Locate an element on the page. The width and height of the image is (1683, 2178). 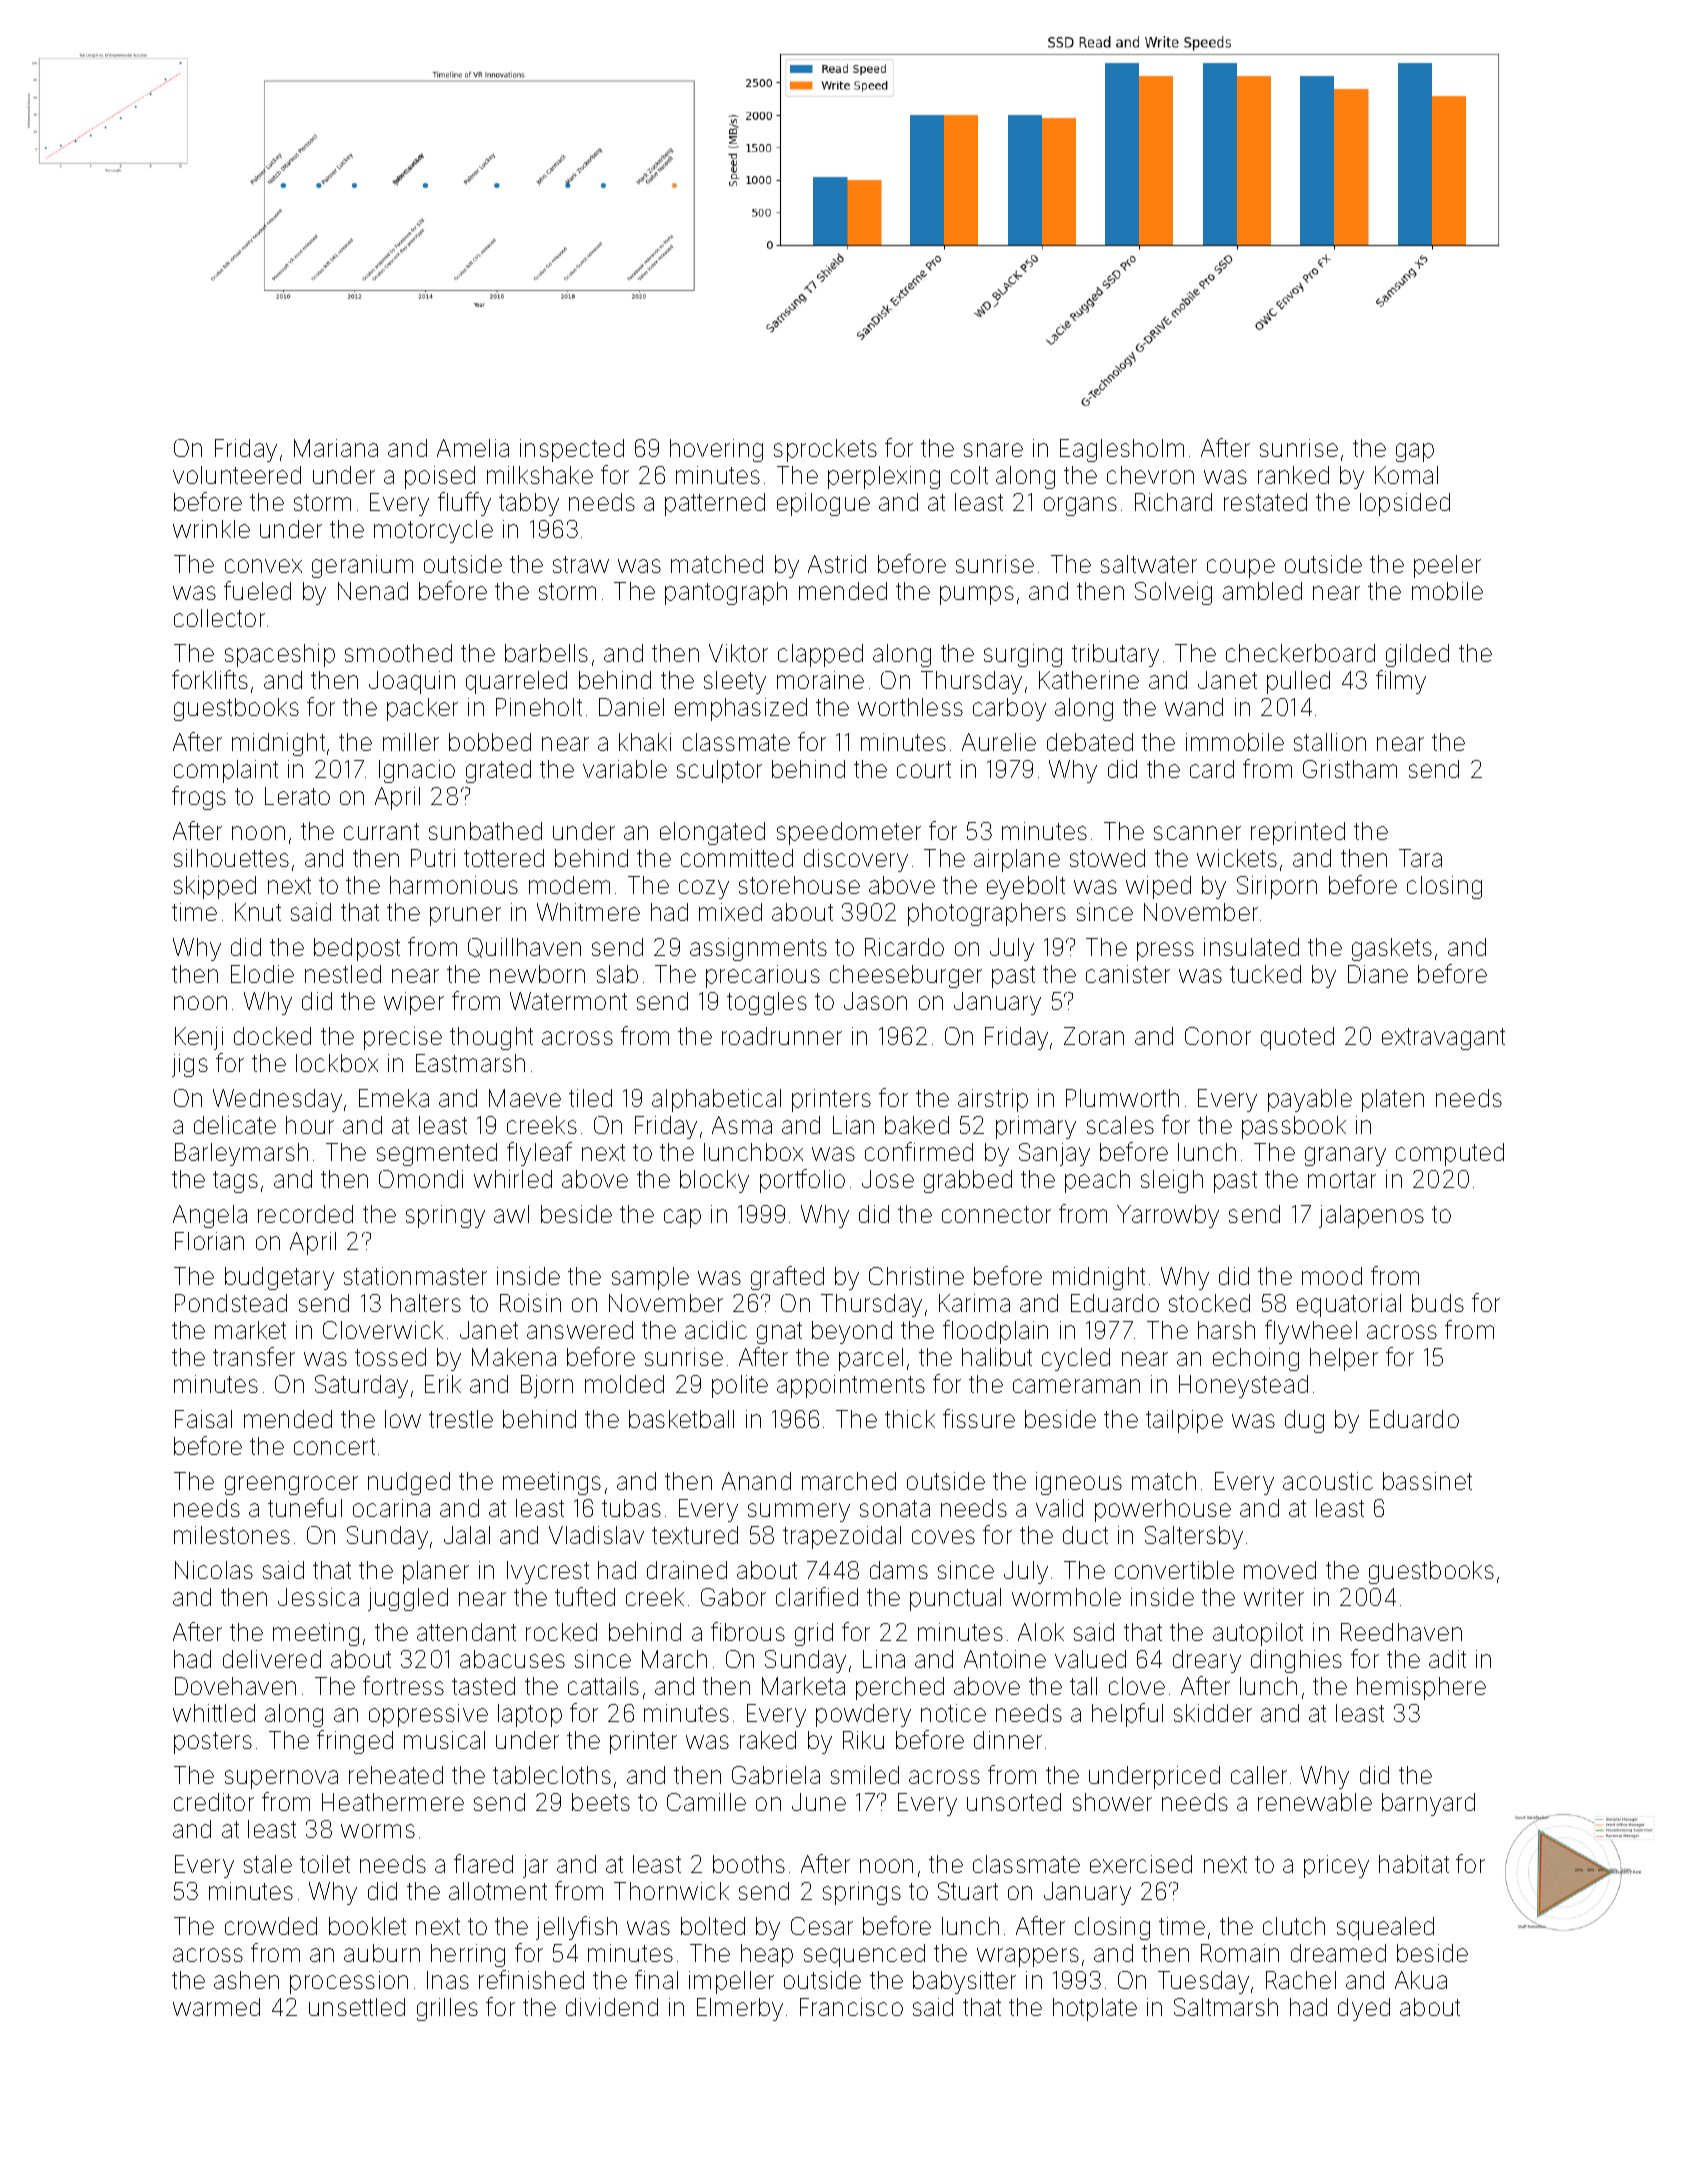
barnyard is located at coordinates (1428, 1804).
